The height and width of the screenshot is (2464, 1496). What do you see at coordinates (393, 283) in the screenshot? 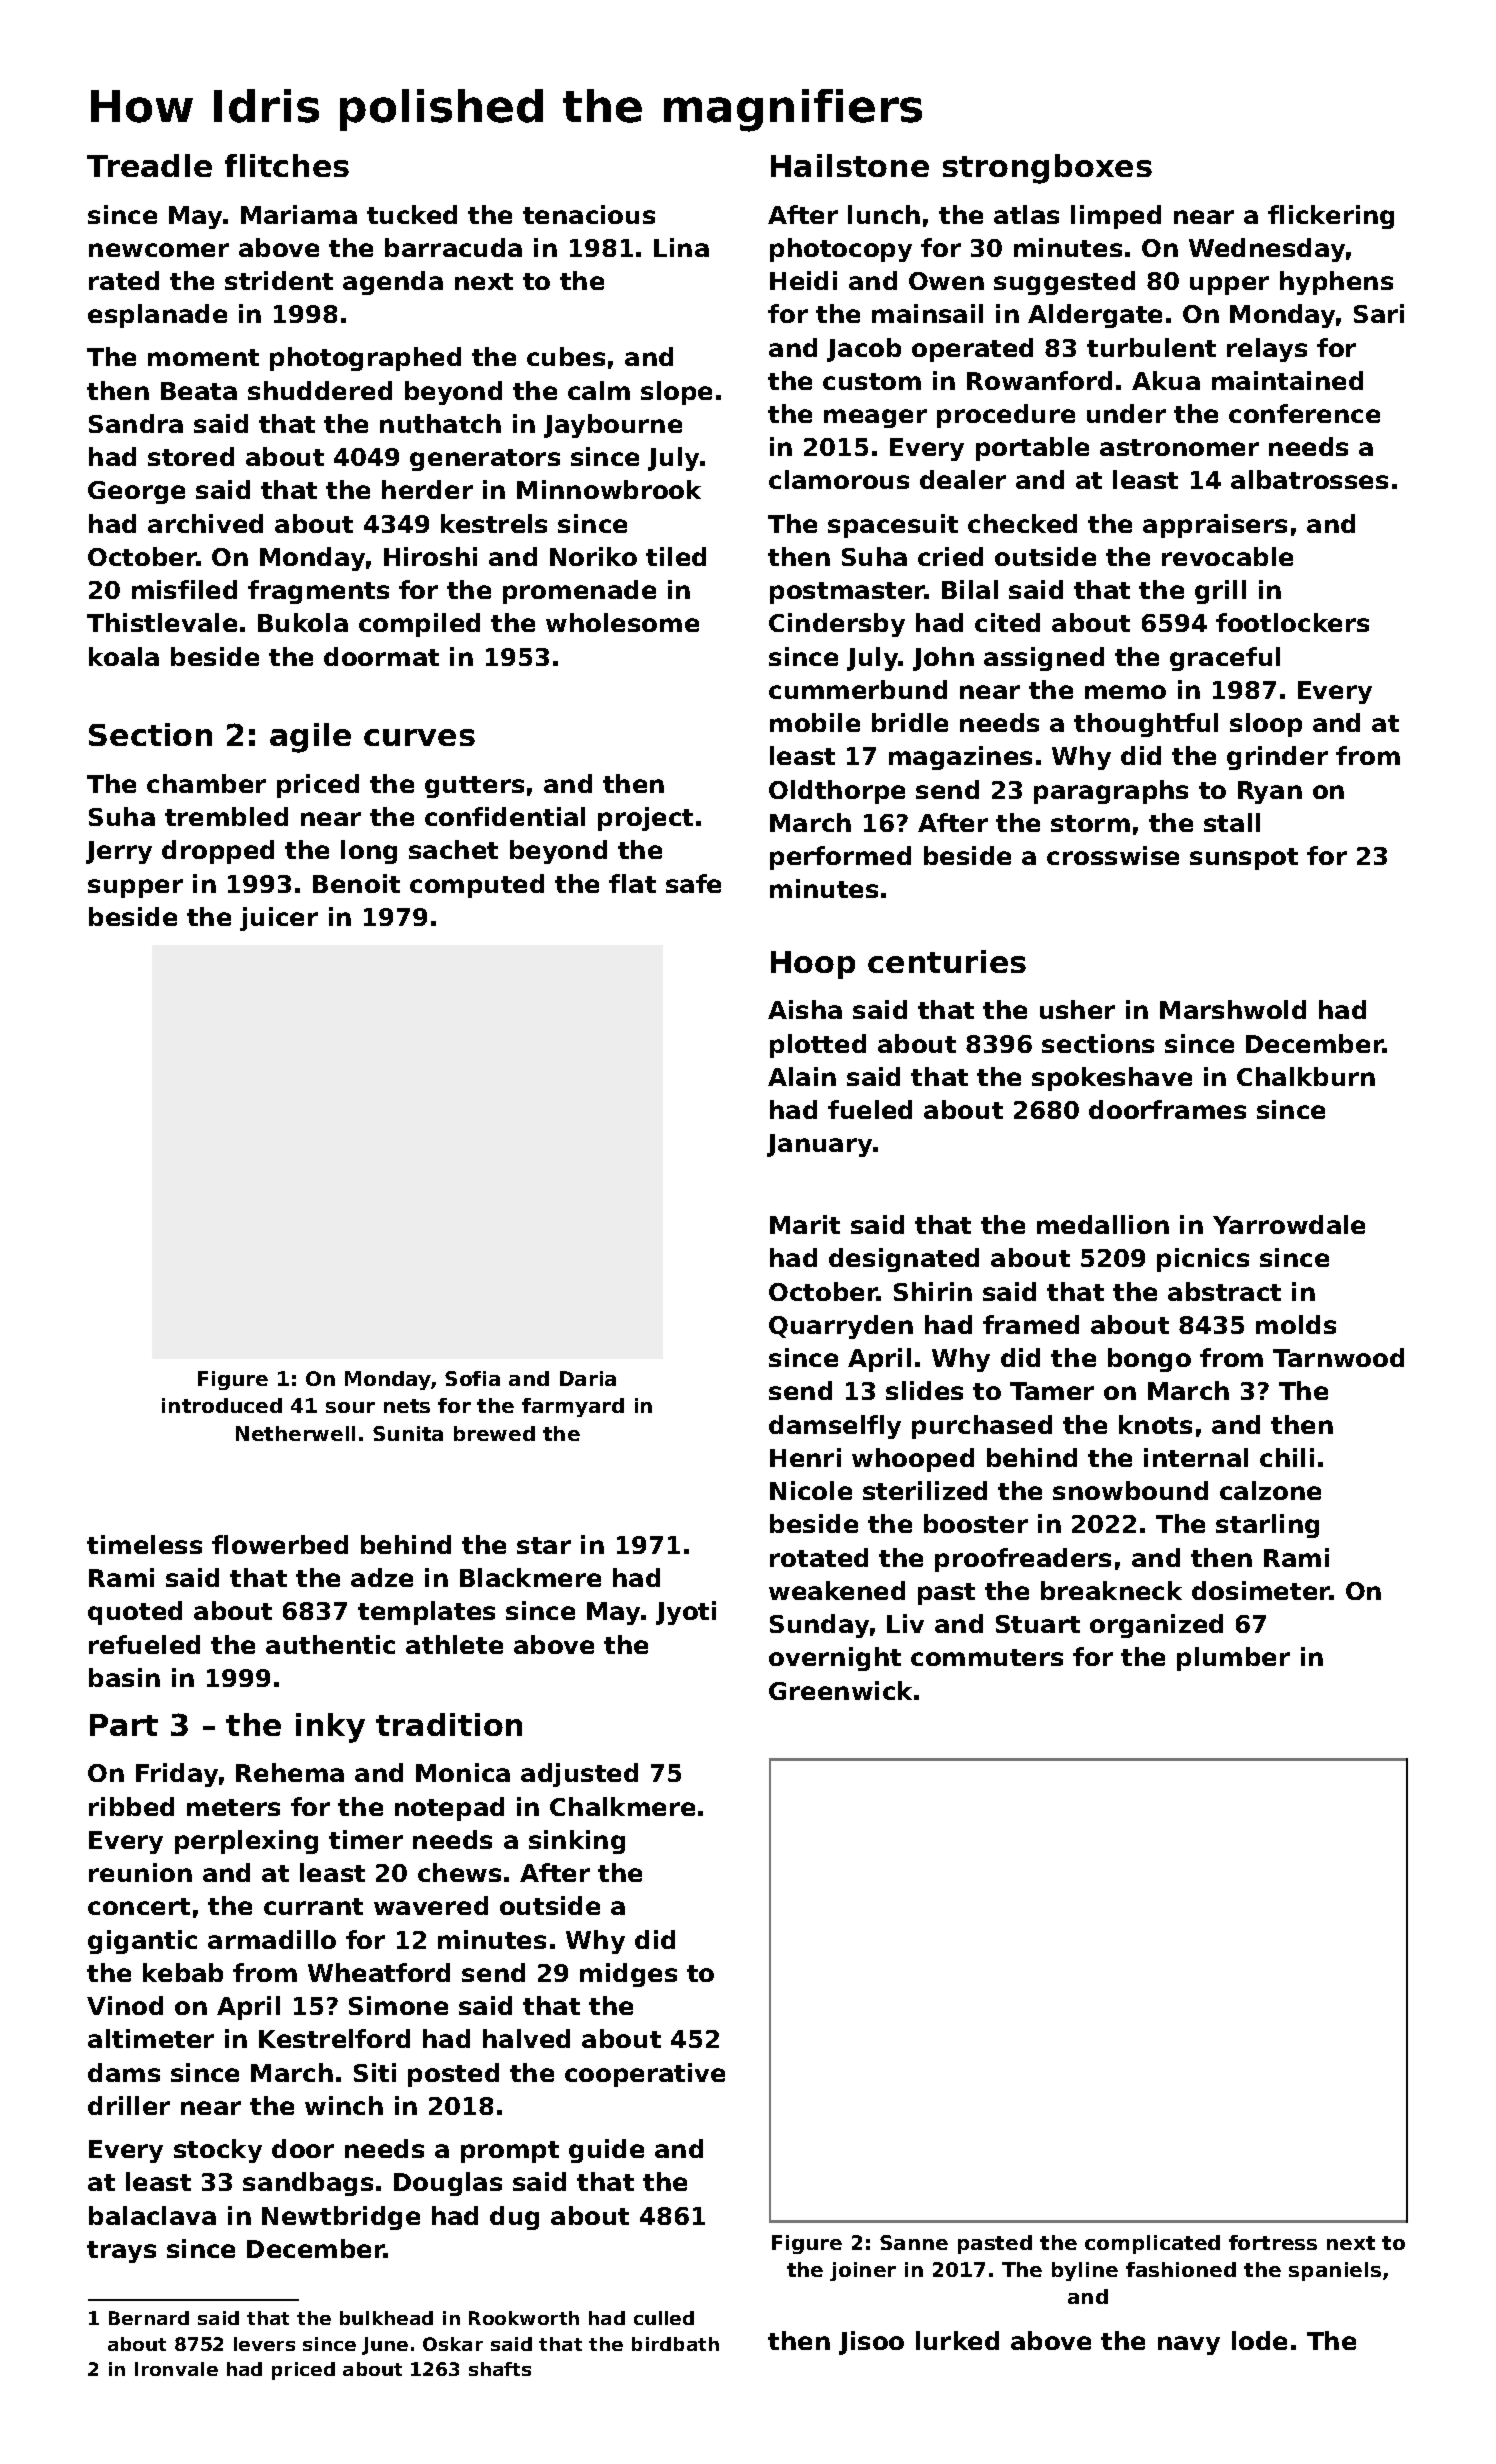
I see `agenda` at bounding box center [393, 283].
